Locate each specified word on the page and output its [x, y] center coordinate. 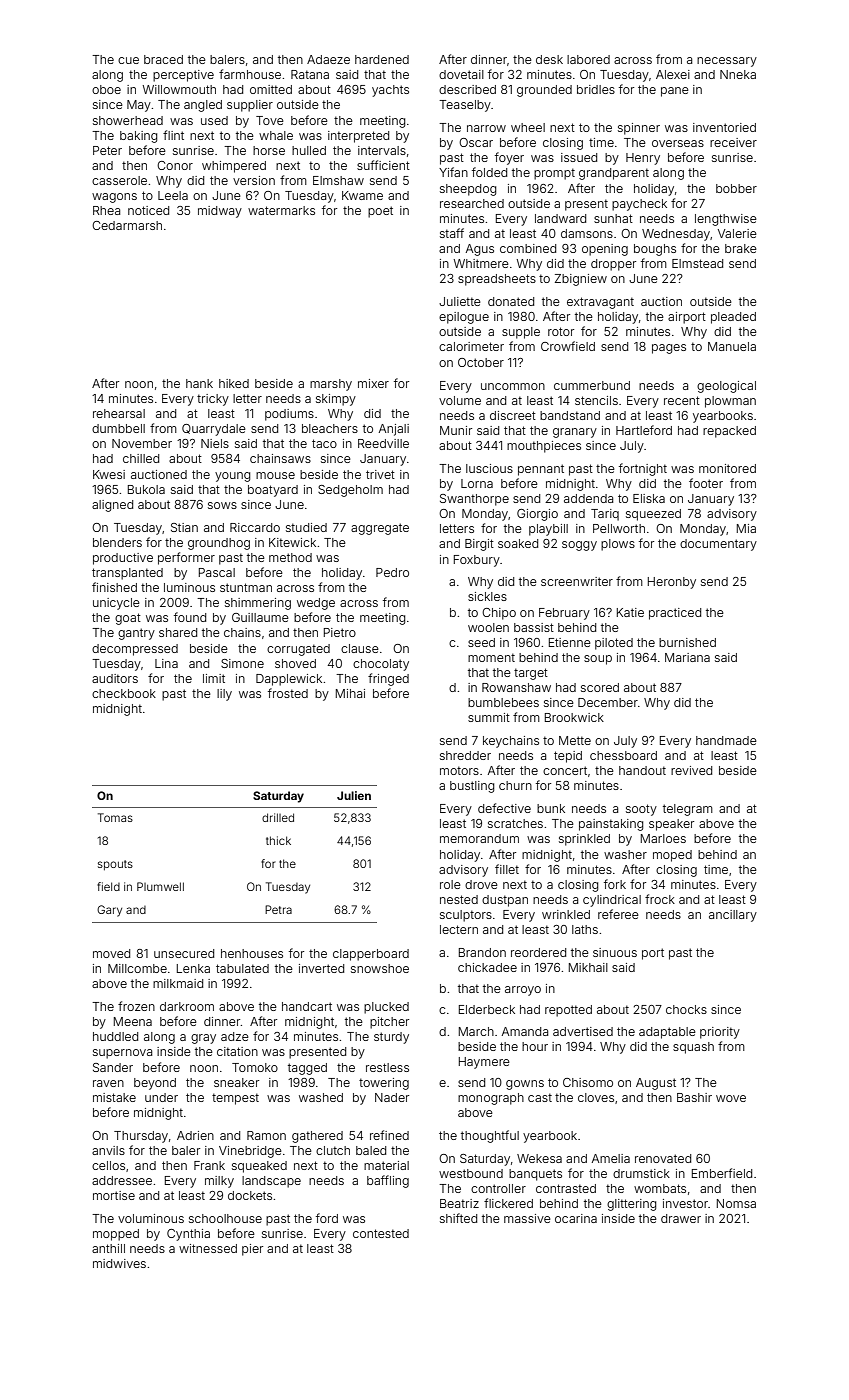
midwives [119, 1263]
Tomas [115, 817]
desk [549, 59]
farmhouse [250, 74]
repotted [568, 1011]
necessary [727, 62]
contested [381, 1233]
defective [504, 808]
